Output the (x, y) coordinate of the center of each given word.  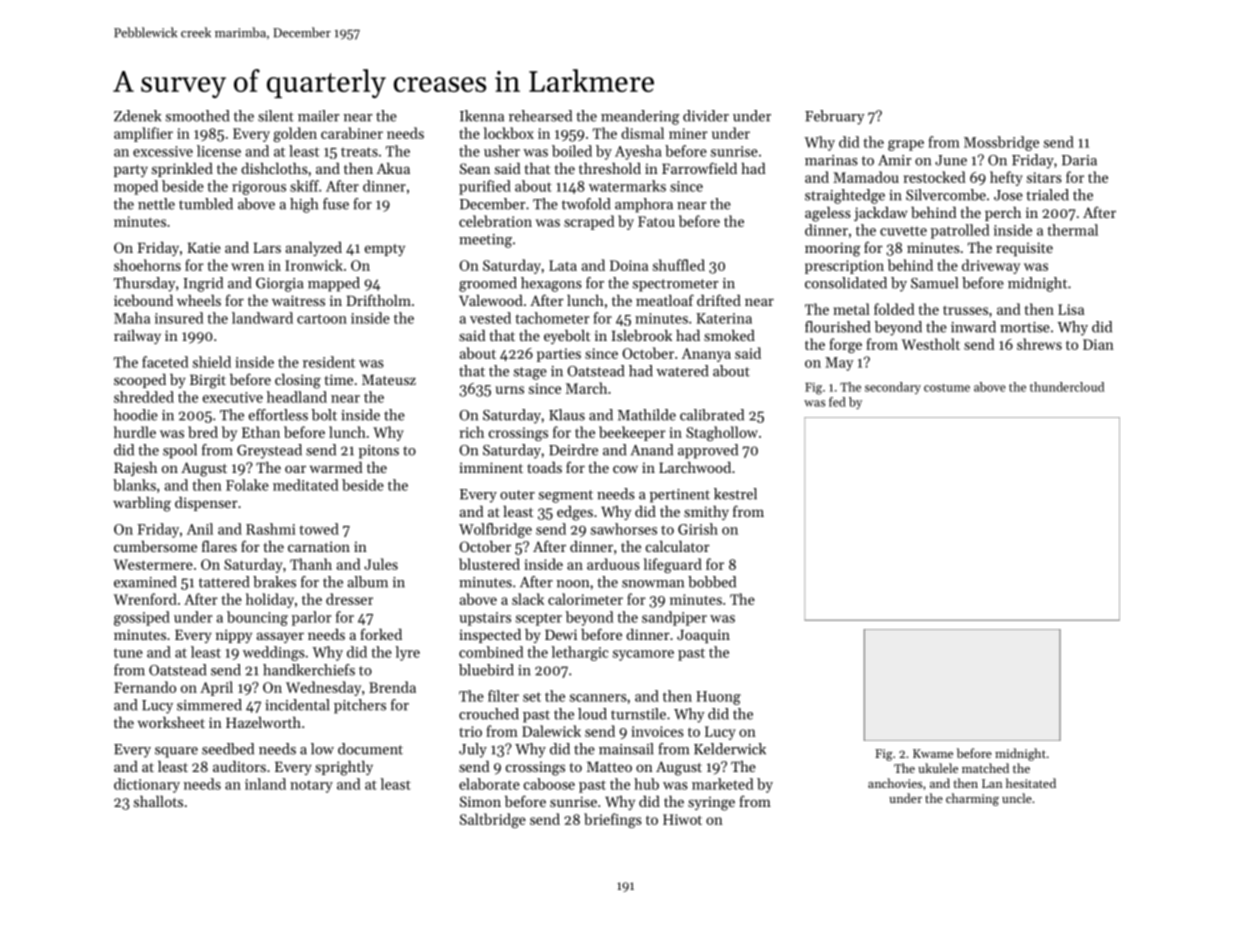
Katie (204, 247)
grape (906, 145)
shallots (158, 801)
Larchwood (695, 467)
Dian (1098, 344)
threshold (610, 168)
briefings (613, 820)
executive (233, 397)
